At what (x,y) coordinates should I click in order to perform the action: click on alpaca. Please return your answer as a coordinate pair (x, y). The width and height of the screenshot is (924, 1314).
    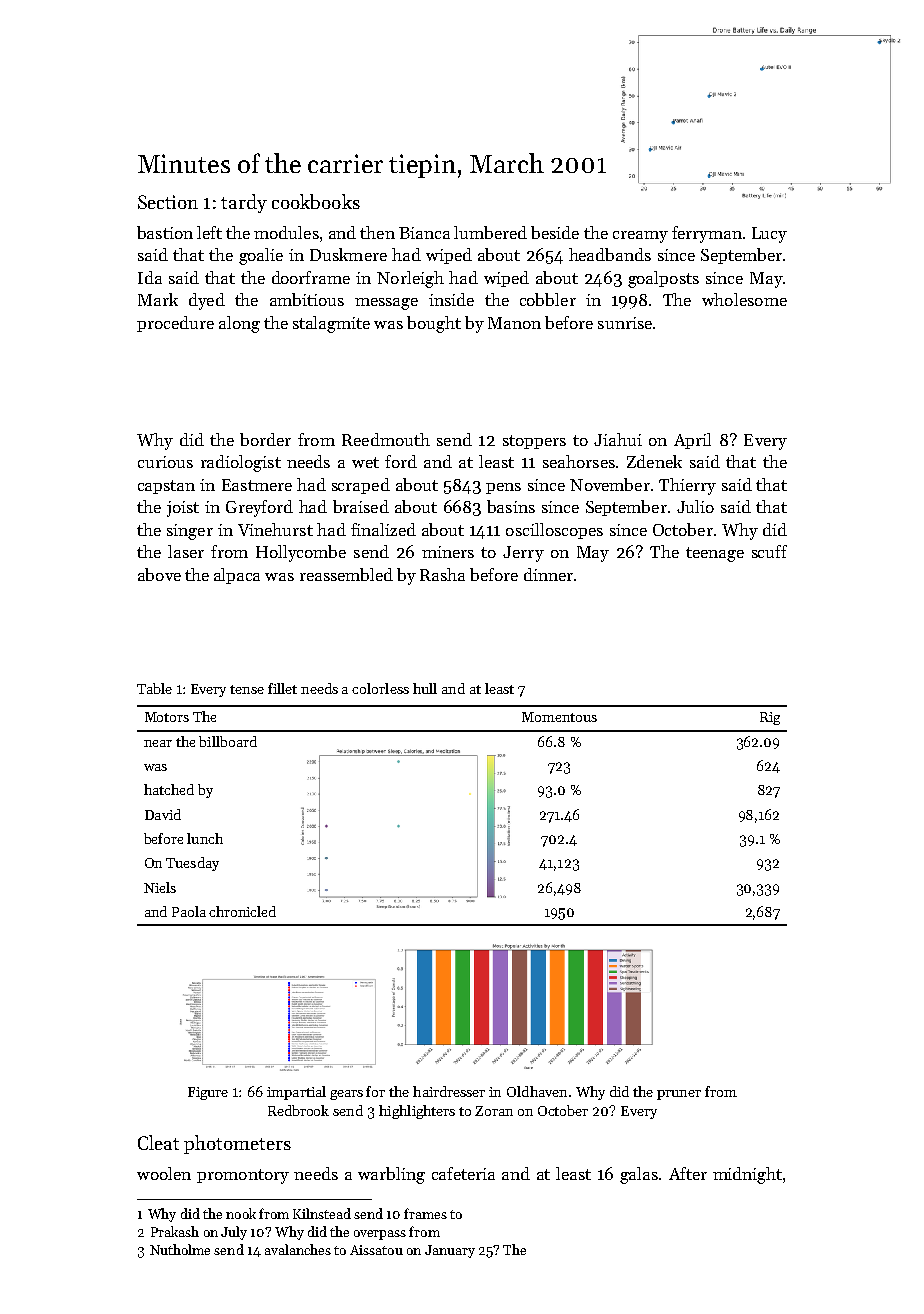
    Looking at the image, I should click on (237, 576).
